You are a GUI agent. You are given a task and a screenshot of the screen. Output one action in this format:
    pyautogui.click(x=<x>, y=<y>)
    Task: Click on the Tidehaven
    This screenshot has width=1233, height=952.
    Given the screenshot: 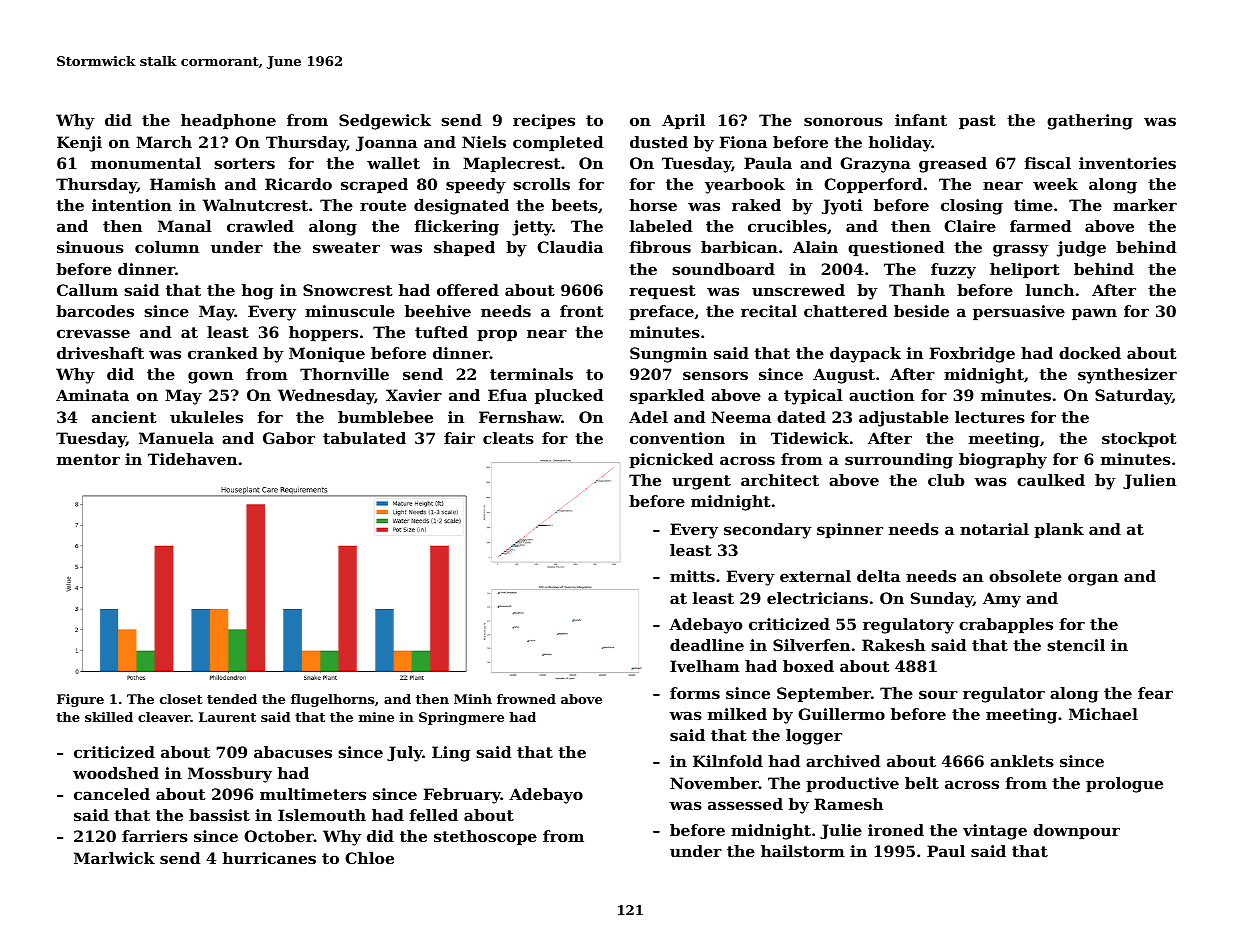 What is the action you would take?
    pyautogui.click(x=192, y=459)
